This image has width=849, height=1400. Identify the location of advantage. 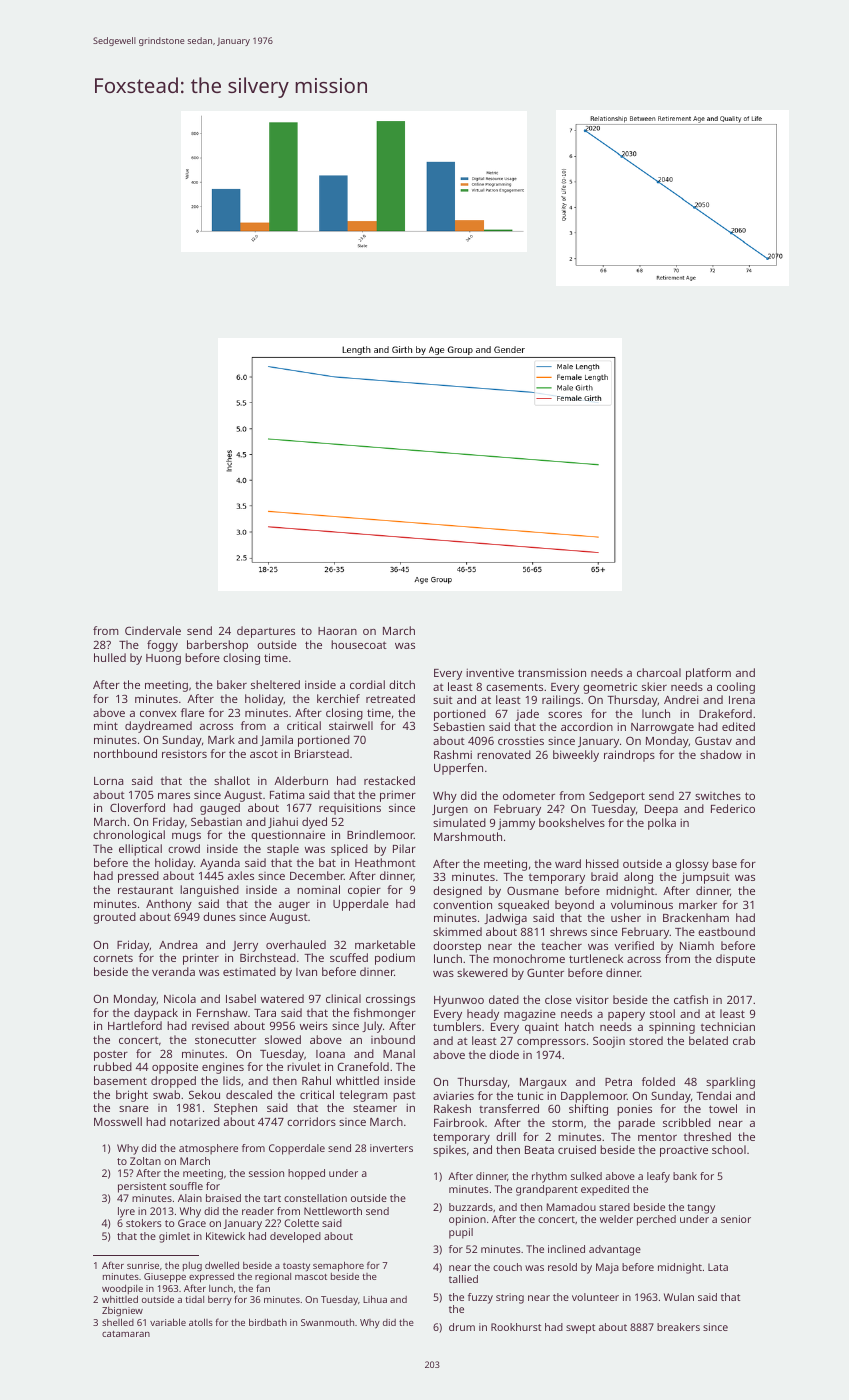
(615, 1250).
